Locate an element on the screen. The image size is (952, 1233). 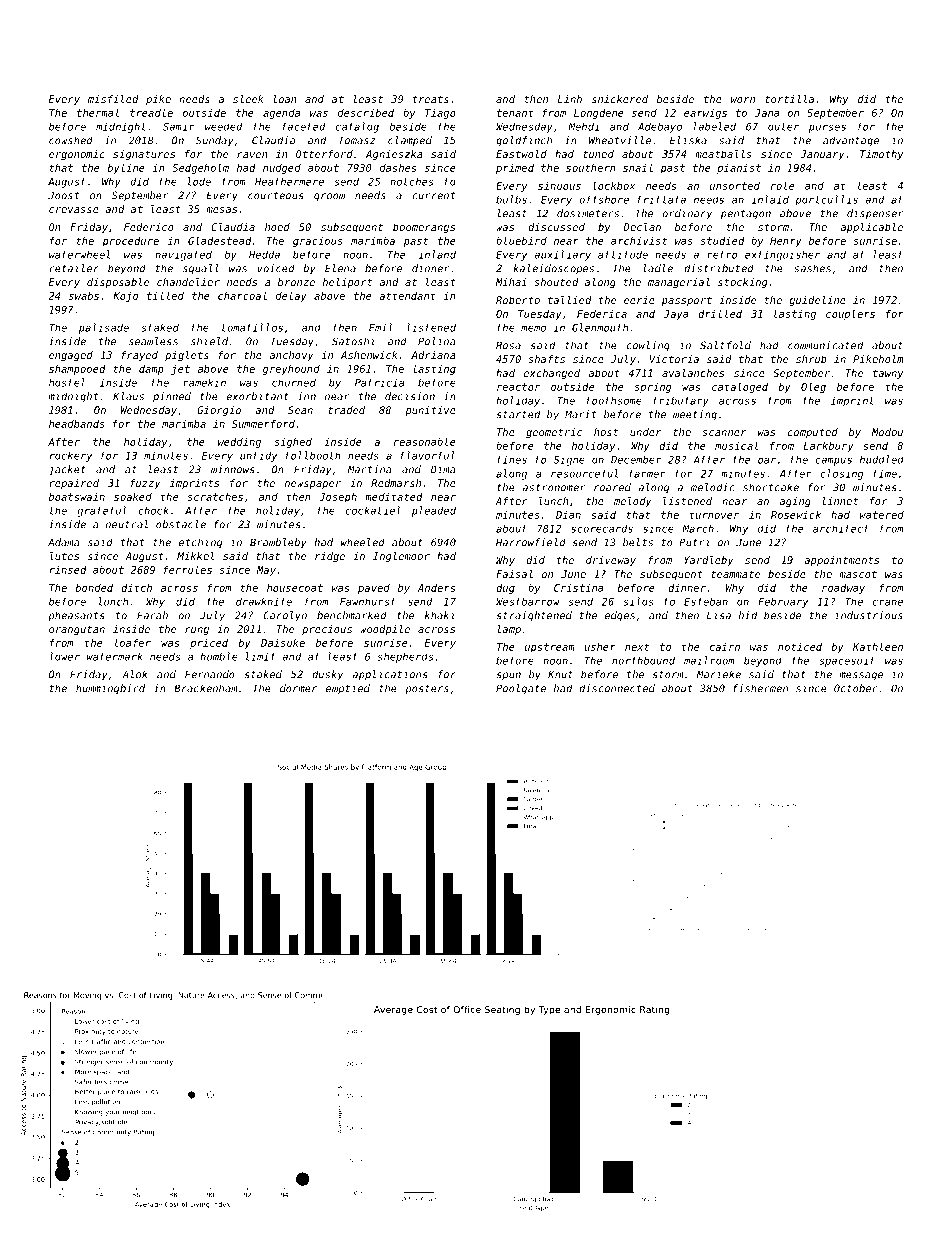
Brackenham is located at coordinates (206, 688).
